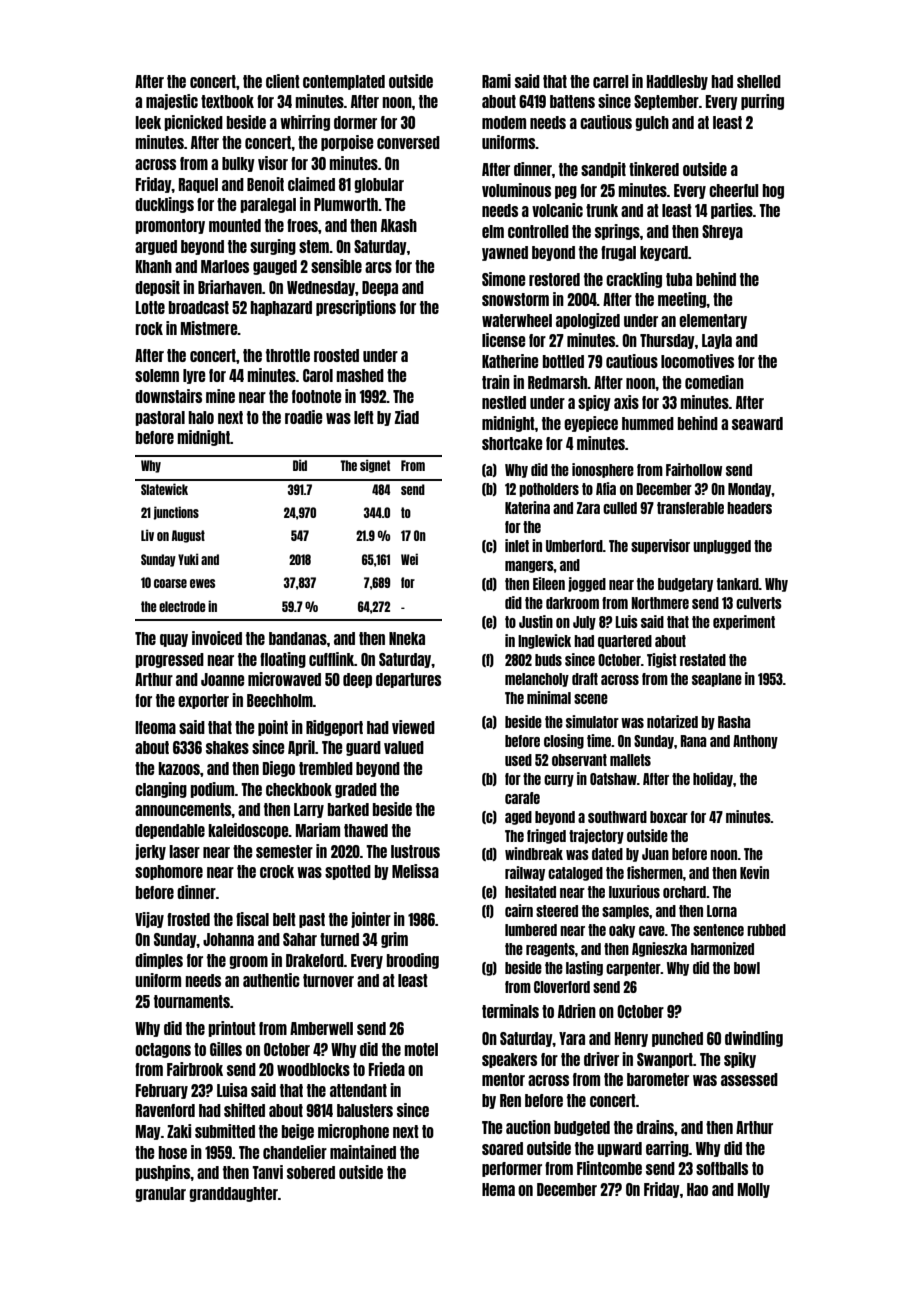 Image resolution: width=924 pixels, height=1314 pixels. What do you see at coordinates (634, 891) in the document?
I see `luxurious` at bounding box center [634, 891].
